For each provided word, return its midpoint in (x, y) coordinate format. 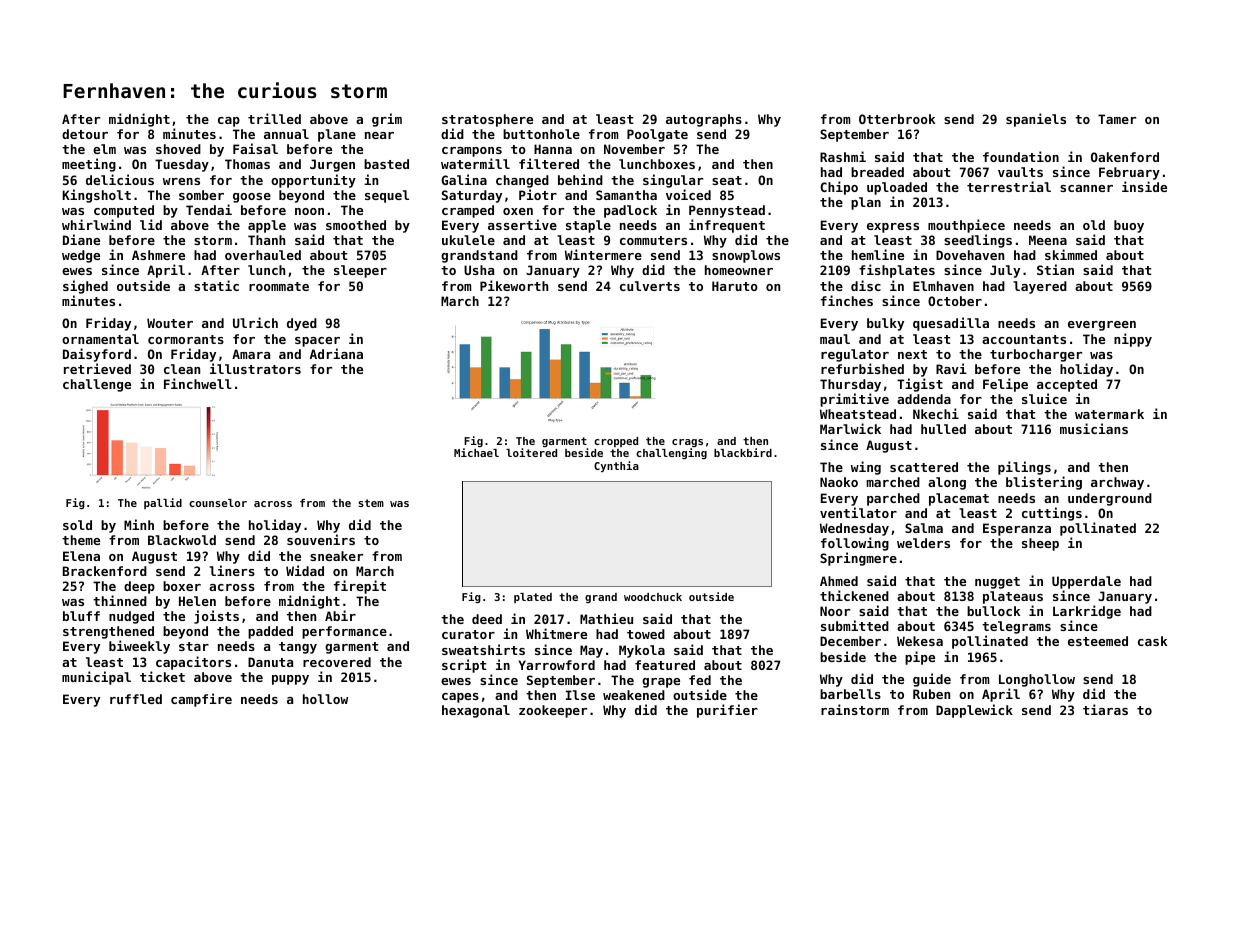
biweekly (139, 647)
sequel (387, 196)
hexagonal (476, 711)
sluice (1044, 398)
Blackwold (182, 540)
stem (371, 503)
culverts (650, 286)
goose (252, 198)
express (893, 228)
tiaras (1105, 709)
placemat (959, 499)
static (216, 285)
